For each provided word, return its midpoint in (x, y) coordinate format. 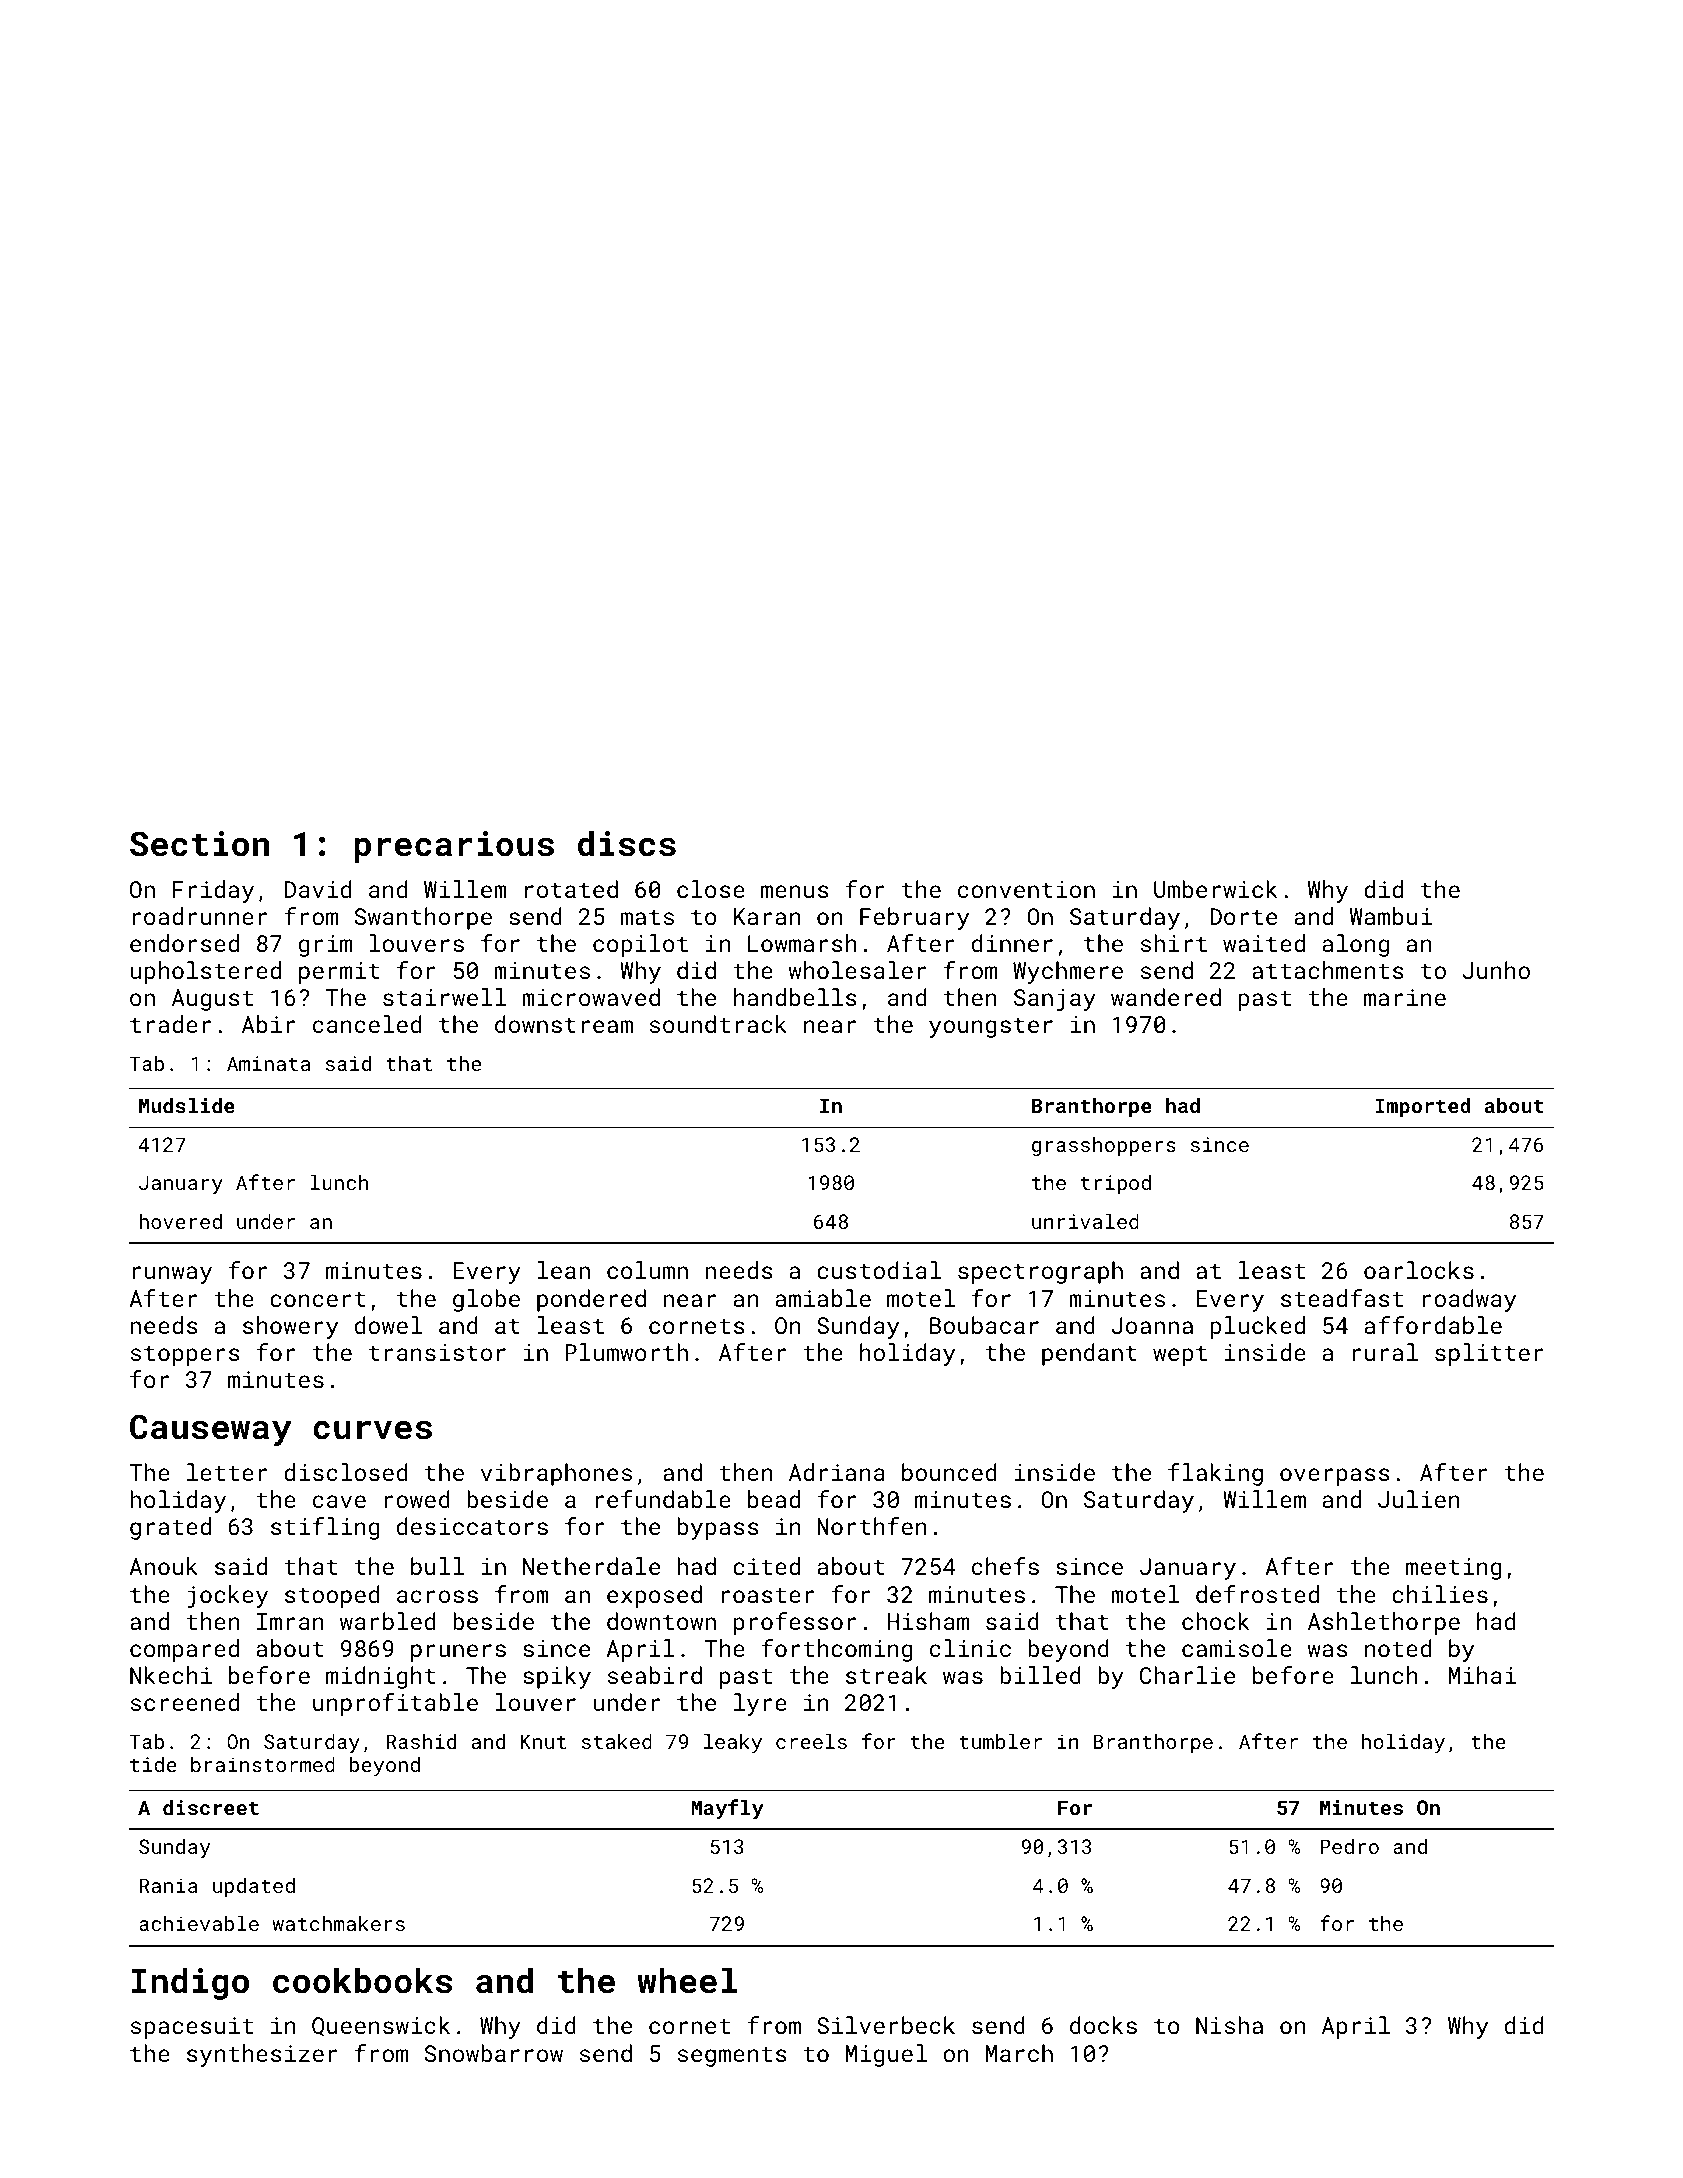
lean (564, 1270)
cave (339, 1501)
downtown (661, 1621)
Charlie (1187, 1675)
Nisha (1229, 2025)
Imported (1423, 1107)
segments (732, 2056)
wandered (1166, 997)
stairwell (444, 997)
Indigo (190, 1983)
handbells (795, 997)
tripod (1115, 1184)
